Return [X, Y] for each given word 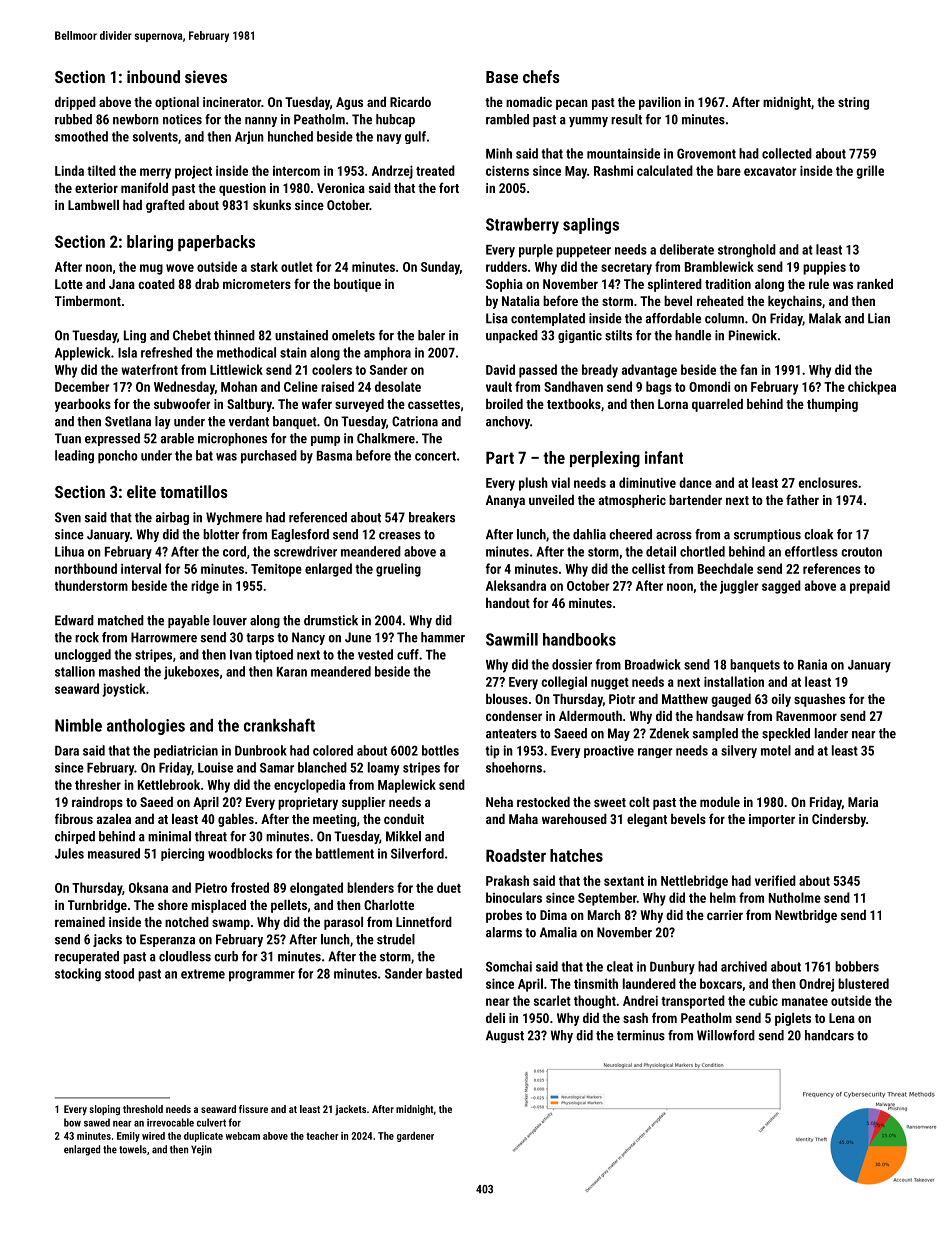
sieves [206, 76]
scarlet [552, 1000]
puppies [824, 268]
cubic [763, 1000]
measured [114, 853]
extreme [203, 974]
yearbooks [83, 405]
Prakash [507, 880]
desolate [398, 386]
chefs [541, 76]
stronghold [747, 251]
